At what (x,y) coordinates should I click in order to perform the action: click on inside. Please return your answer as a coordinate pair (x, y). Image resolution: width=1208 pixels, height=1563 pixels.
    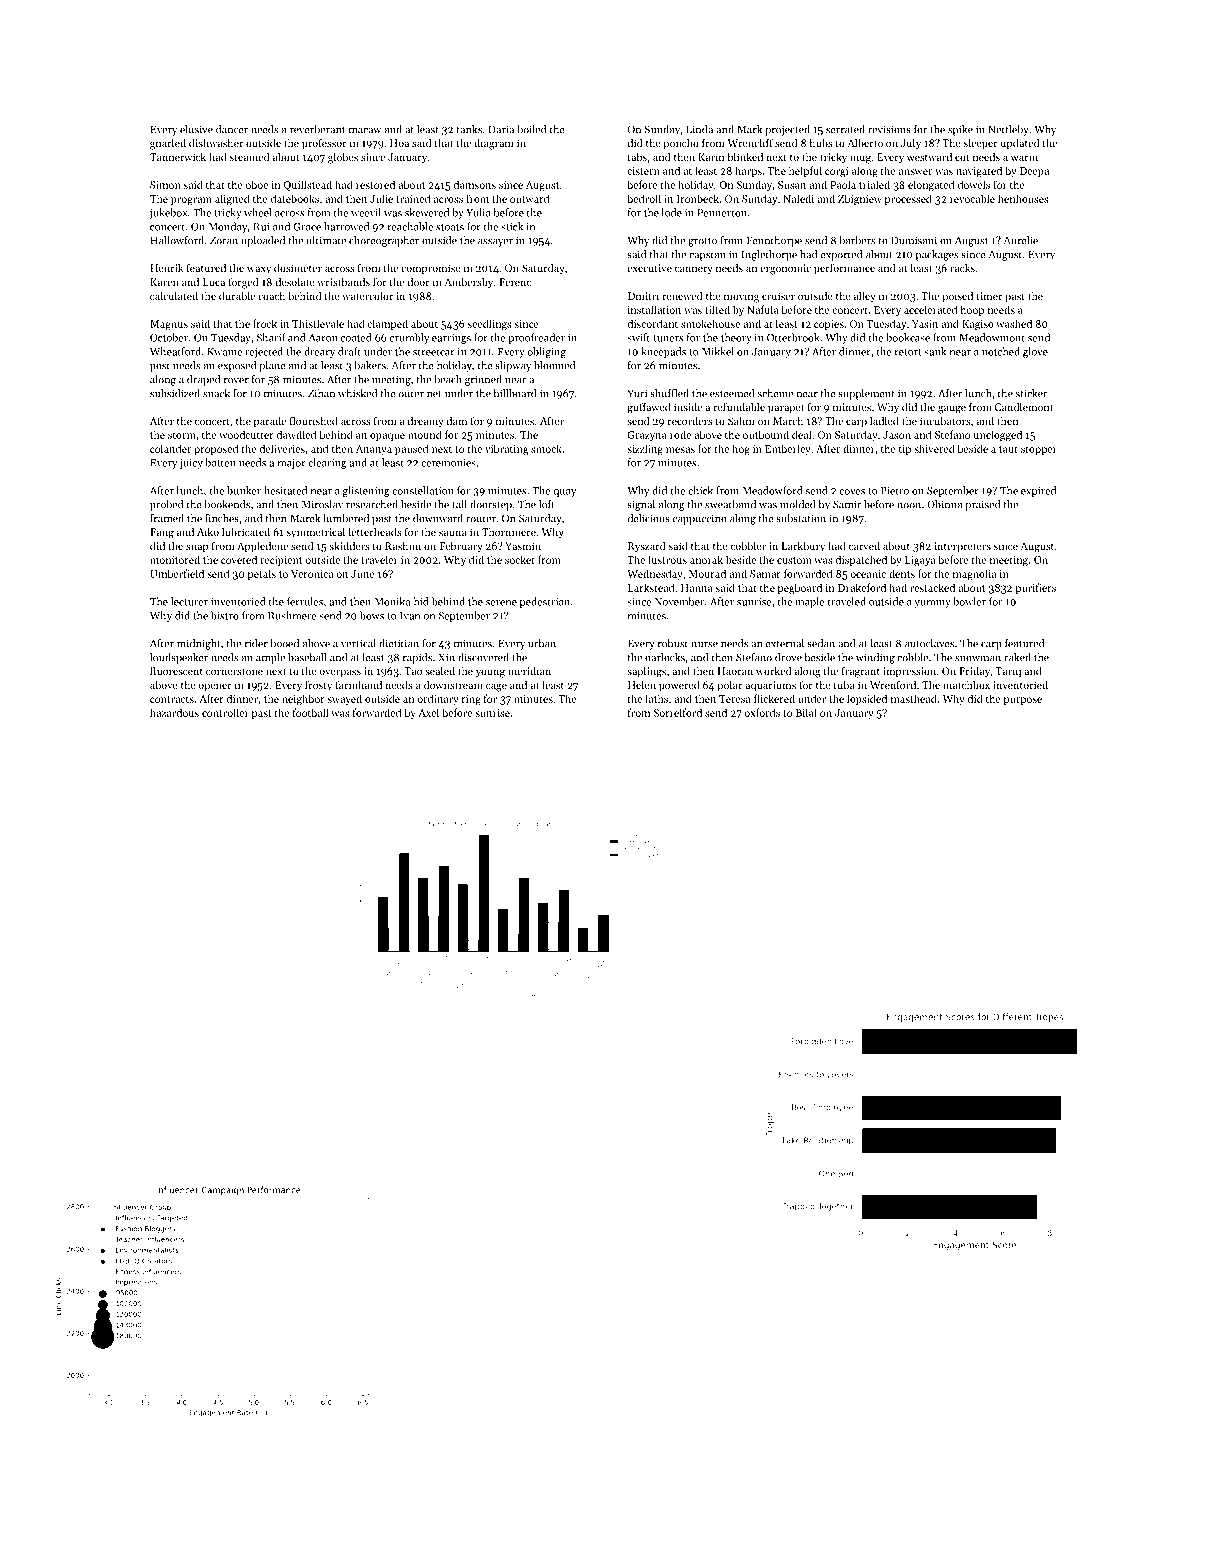
    Looking at the image, I should click on (688, 407).
